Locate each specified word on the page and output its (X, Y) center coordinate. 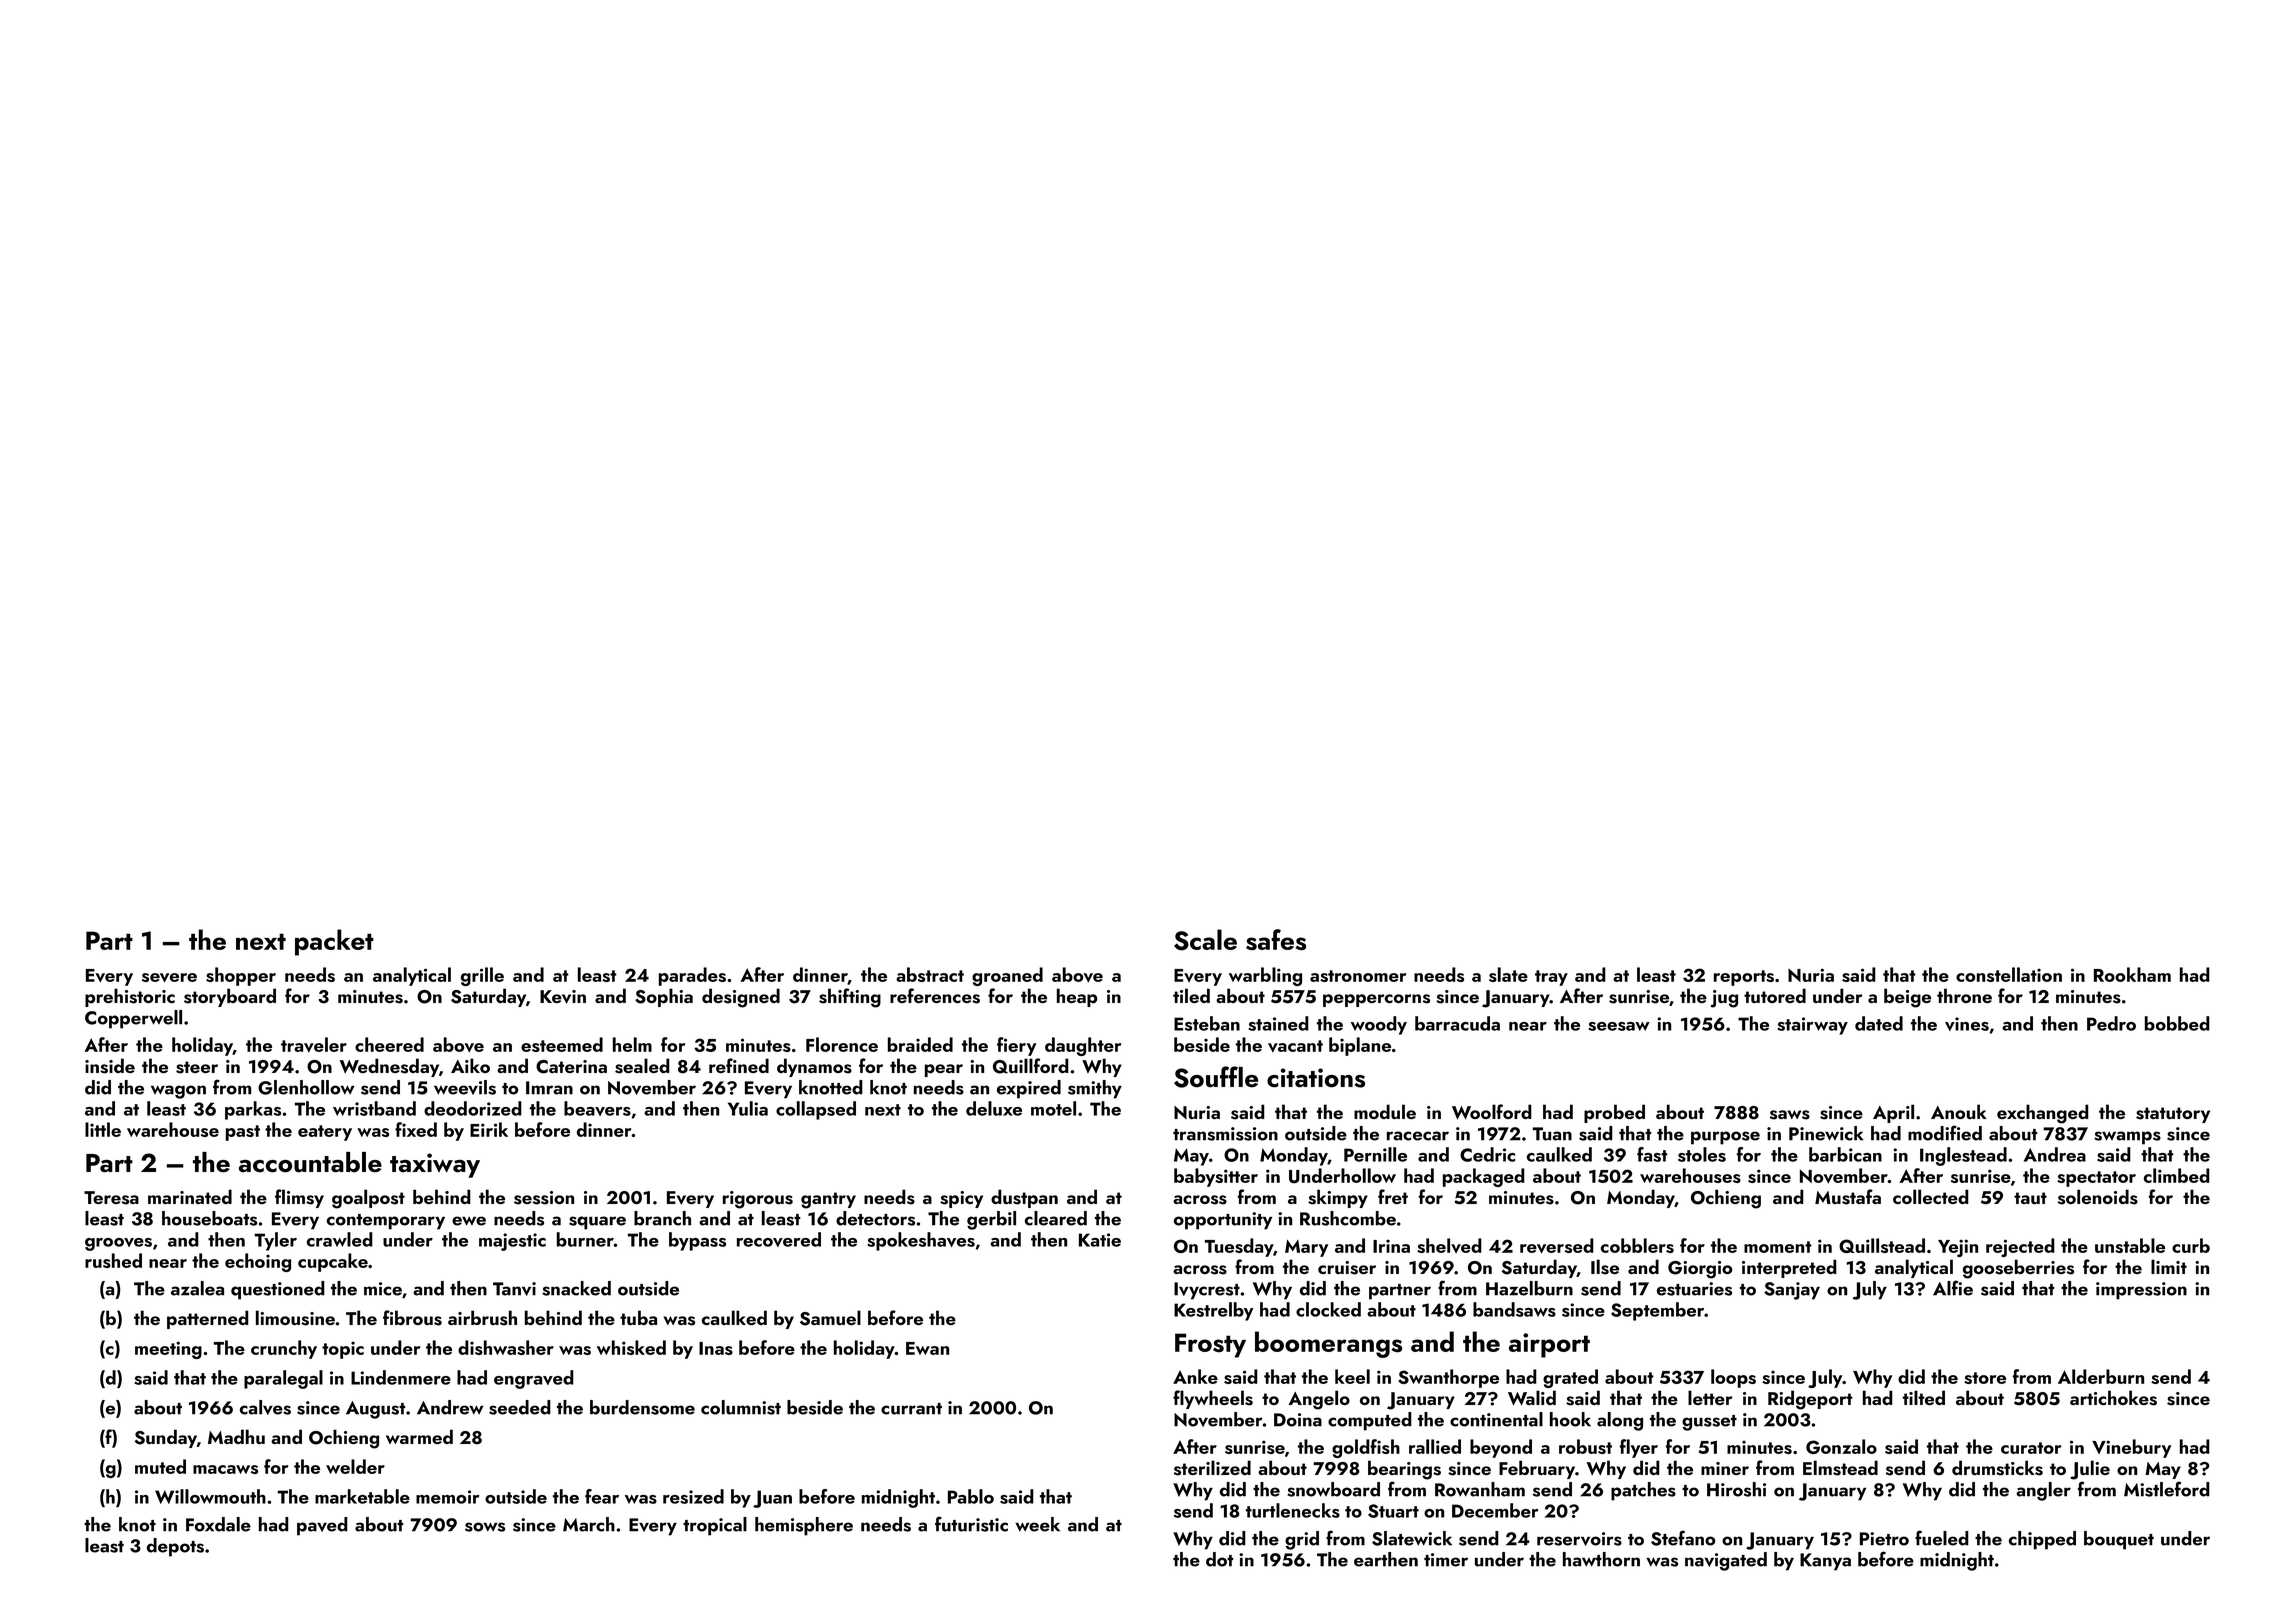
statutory (2173, 1115)
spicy (961, 1199)
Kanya (1825, 1562)
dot (1219, 1559)
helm (632, 1044)
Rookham (2132, 974)
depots (175, 1547)
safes (1276, 939)
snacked (576, 1288)
